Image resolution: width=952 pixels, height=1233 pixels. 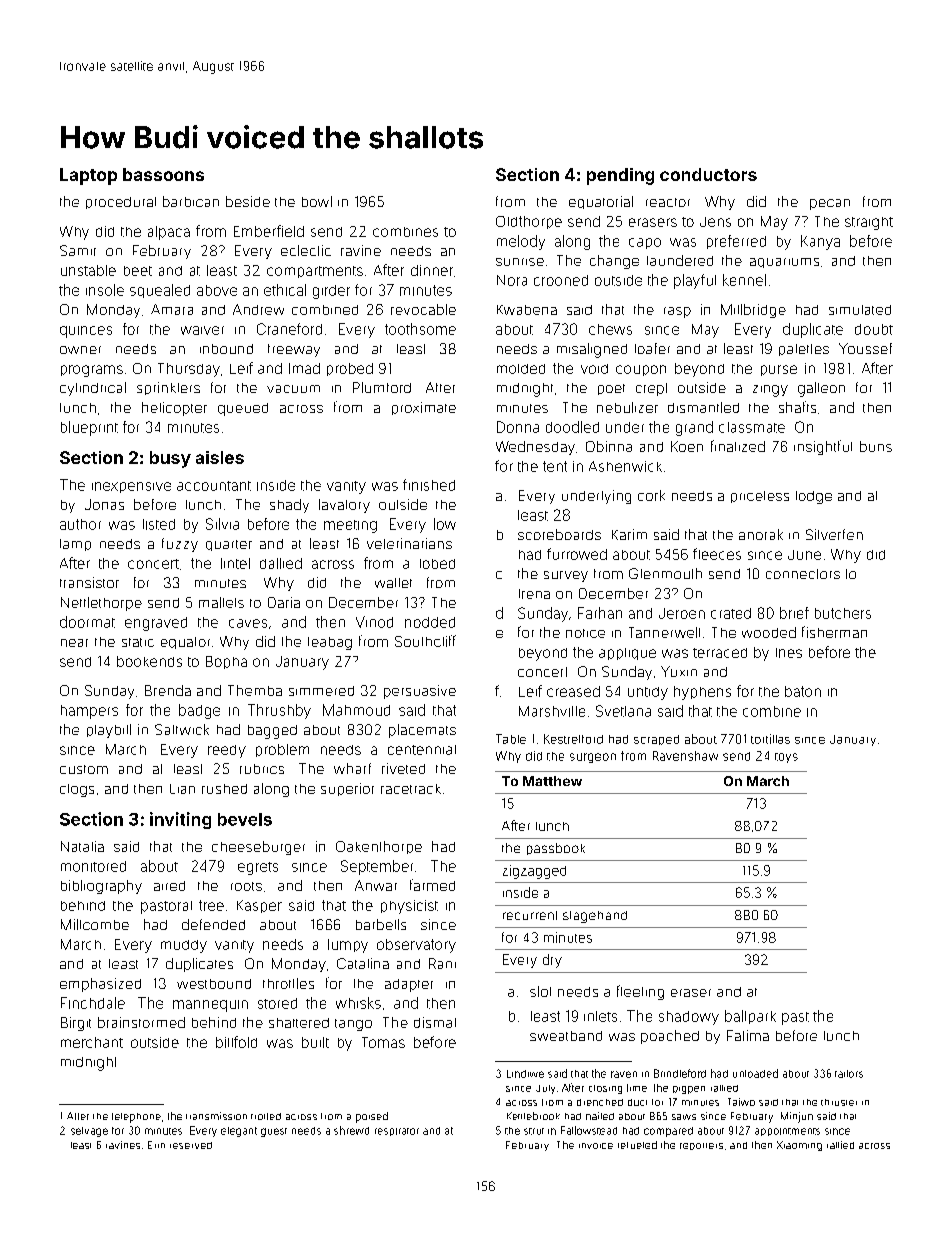 What do you see at coordinates (555, 466) in the screenshot?
I see `tent` at bounding box center [555, 466].
